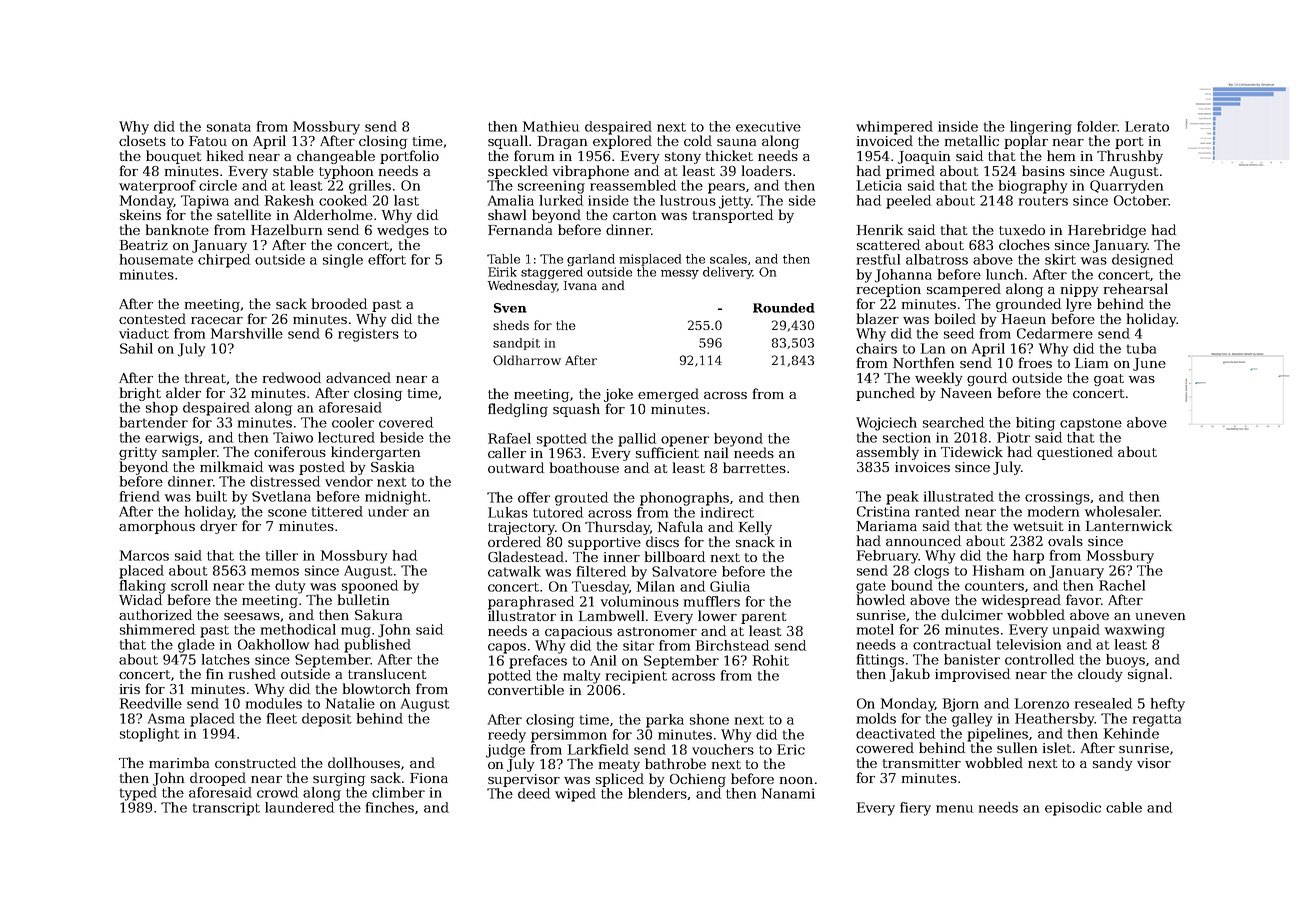 Image resolution: width=1308 pixels, height=924 pixels. What do you see at coordinates (273, 644) in the screenshot?
I see `Oakhollow` at bounding box center [273, 644].
